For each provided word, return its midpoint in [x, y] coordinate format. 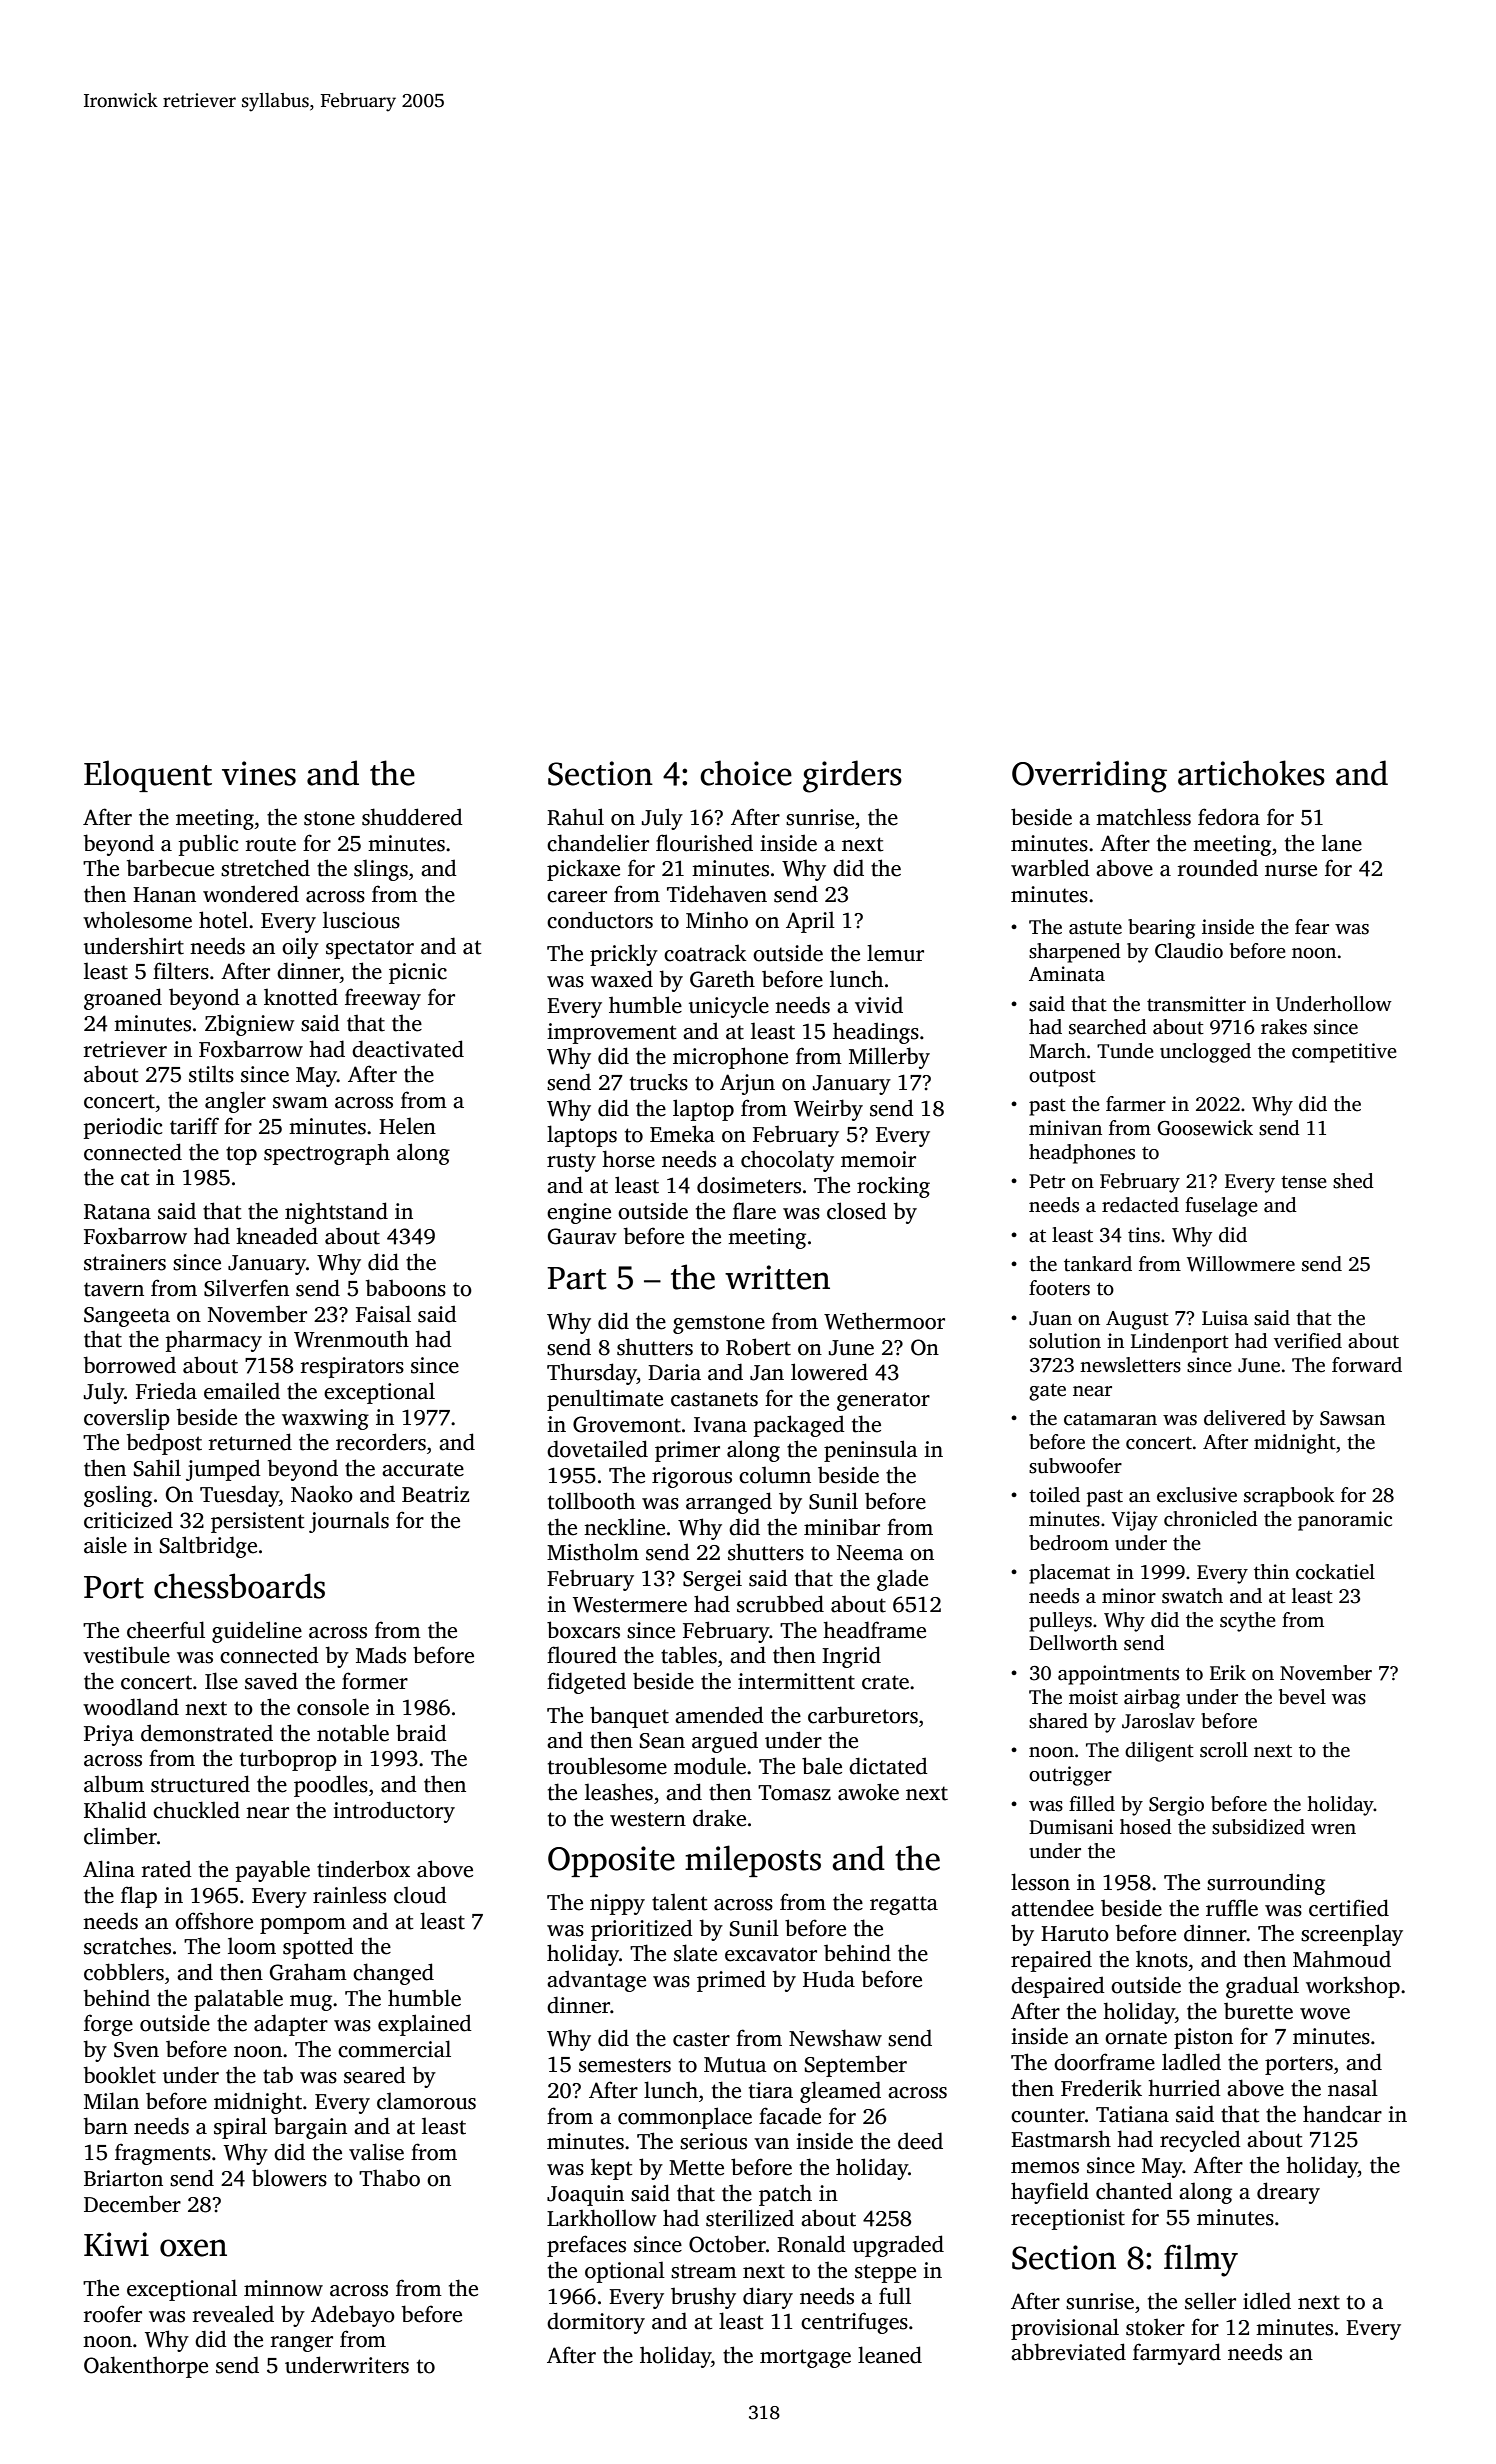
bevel [1302, 1697]
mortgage [805, 2358]
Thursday [592, 1374]
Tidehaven [717, 894]
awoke [868, 1792]
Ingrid [851, 1657]
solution [1065, 1341]
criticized [128, 1520]
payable [273, 1871]
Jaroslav [1158, 1721]
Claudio [1189, 951]
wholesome [137, 920]
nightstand [336, 1213]
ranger [302, 2344]
